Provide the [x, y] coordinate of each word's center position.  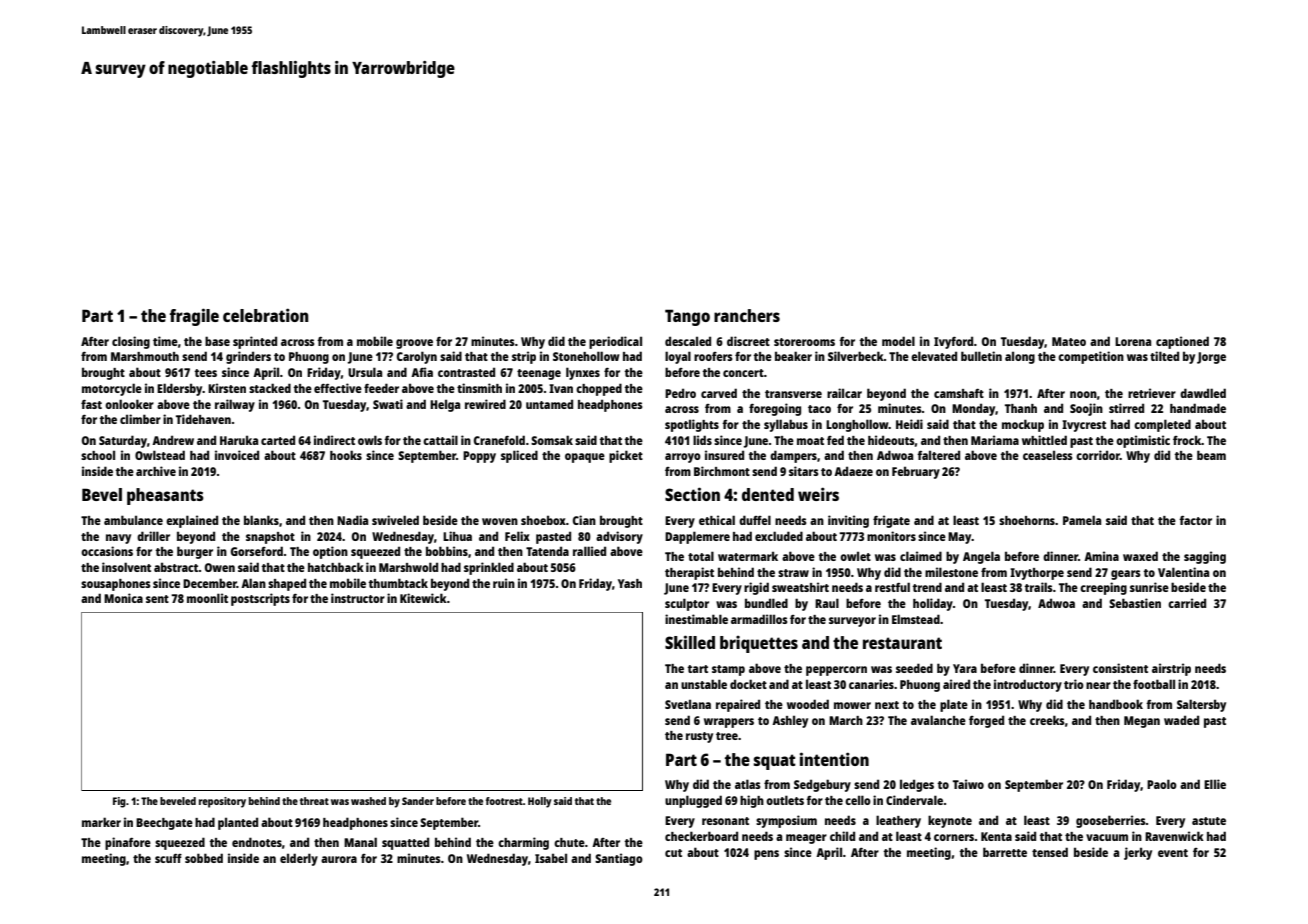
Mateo [1069, 341]
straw [793, 573]
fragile [194, 317]
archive [156, 471]
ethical [717, 520]
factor [1195, 520]
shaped [287, 584]
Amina [1101, 556]
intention [834, 759]
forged [986, 721]
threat [314, 801]
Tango [687, 317]
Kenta [996, 836]
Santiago [619, 859]
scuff [168, 858]
